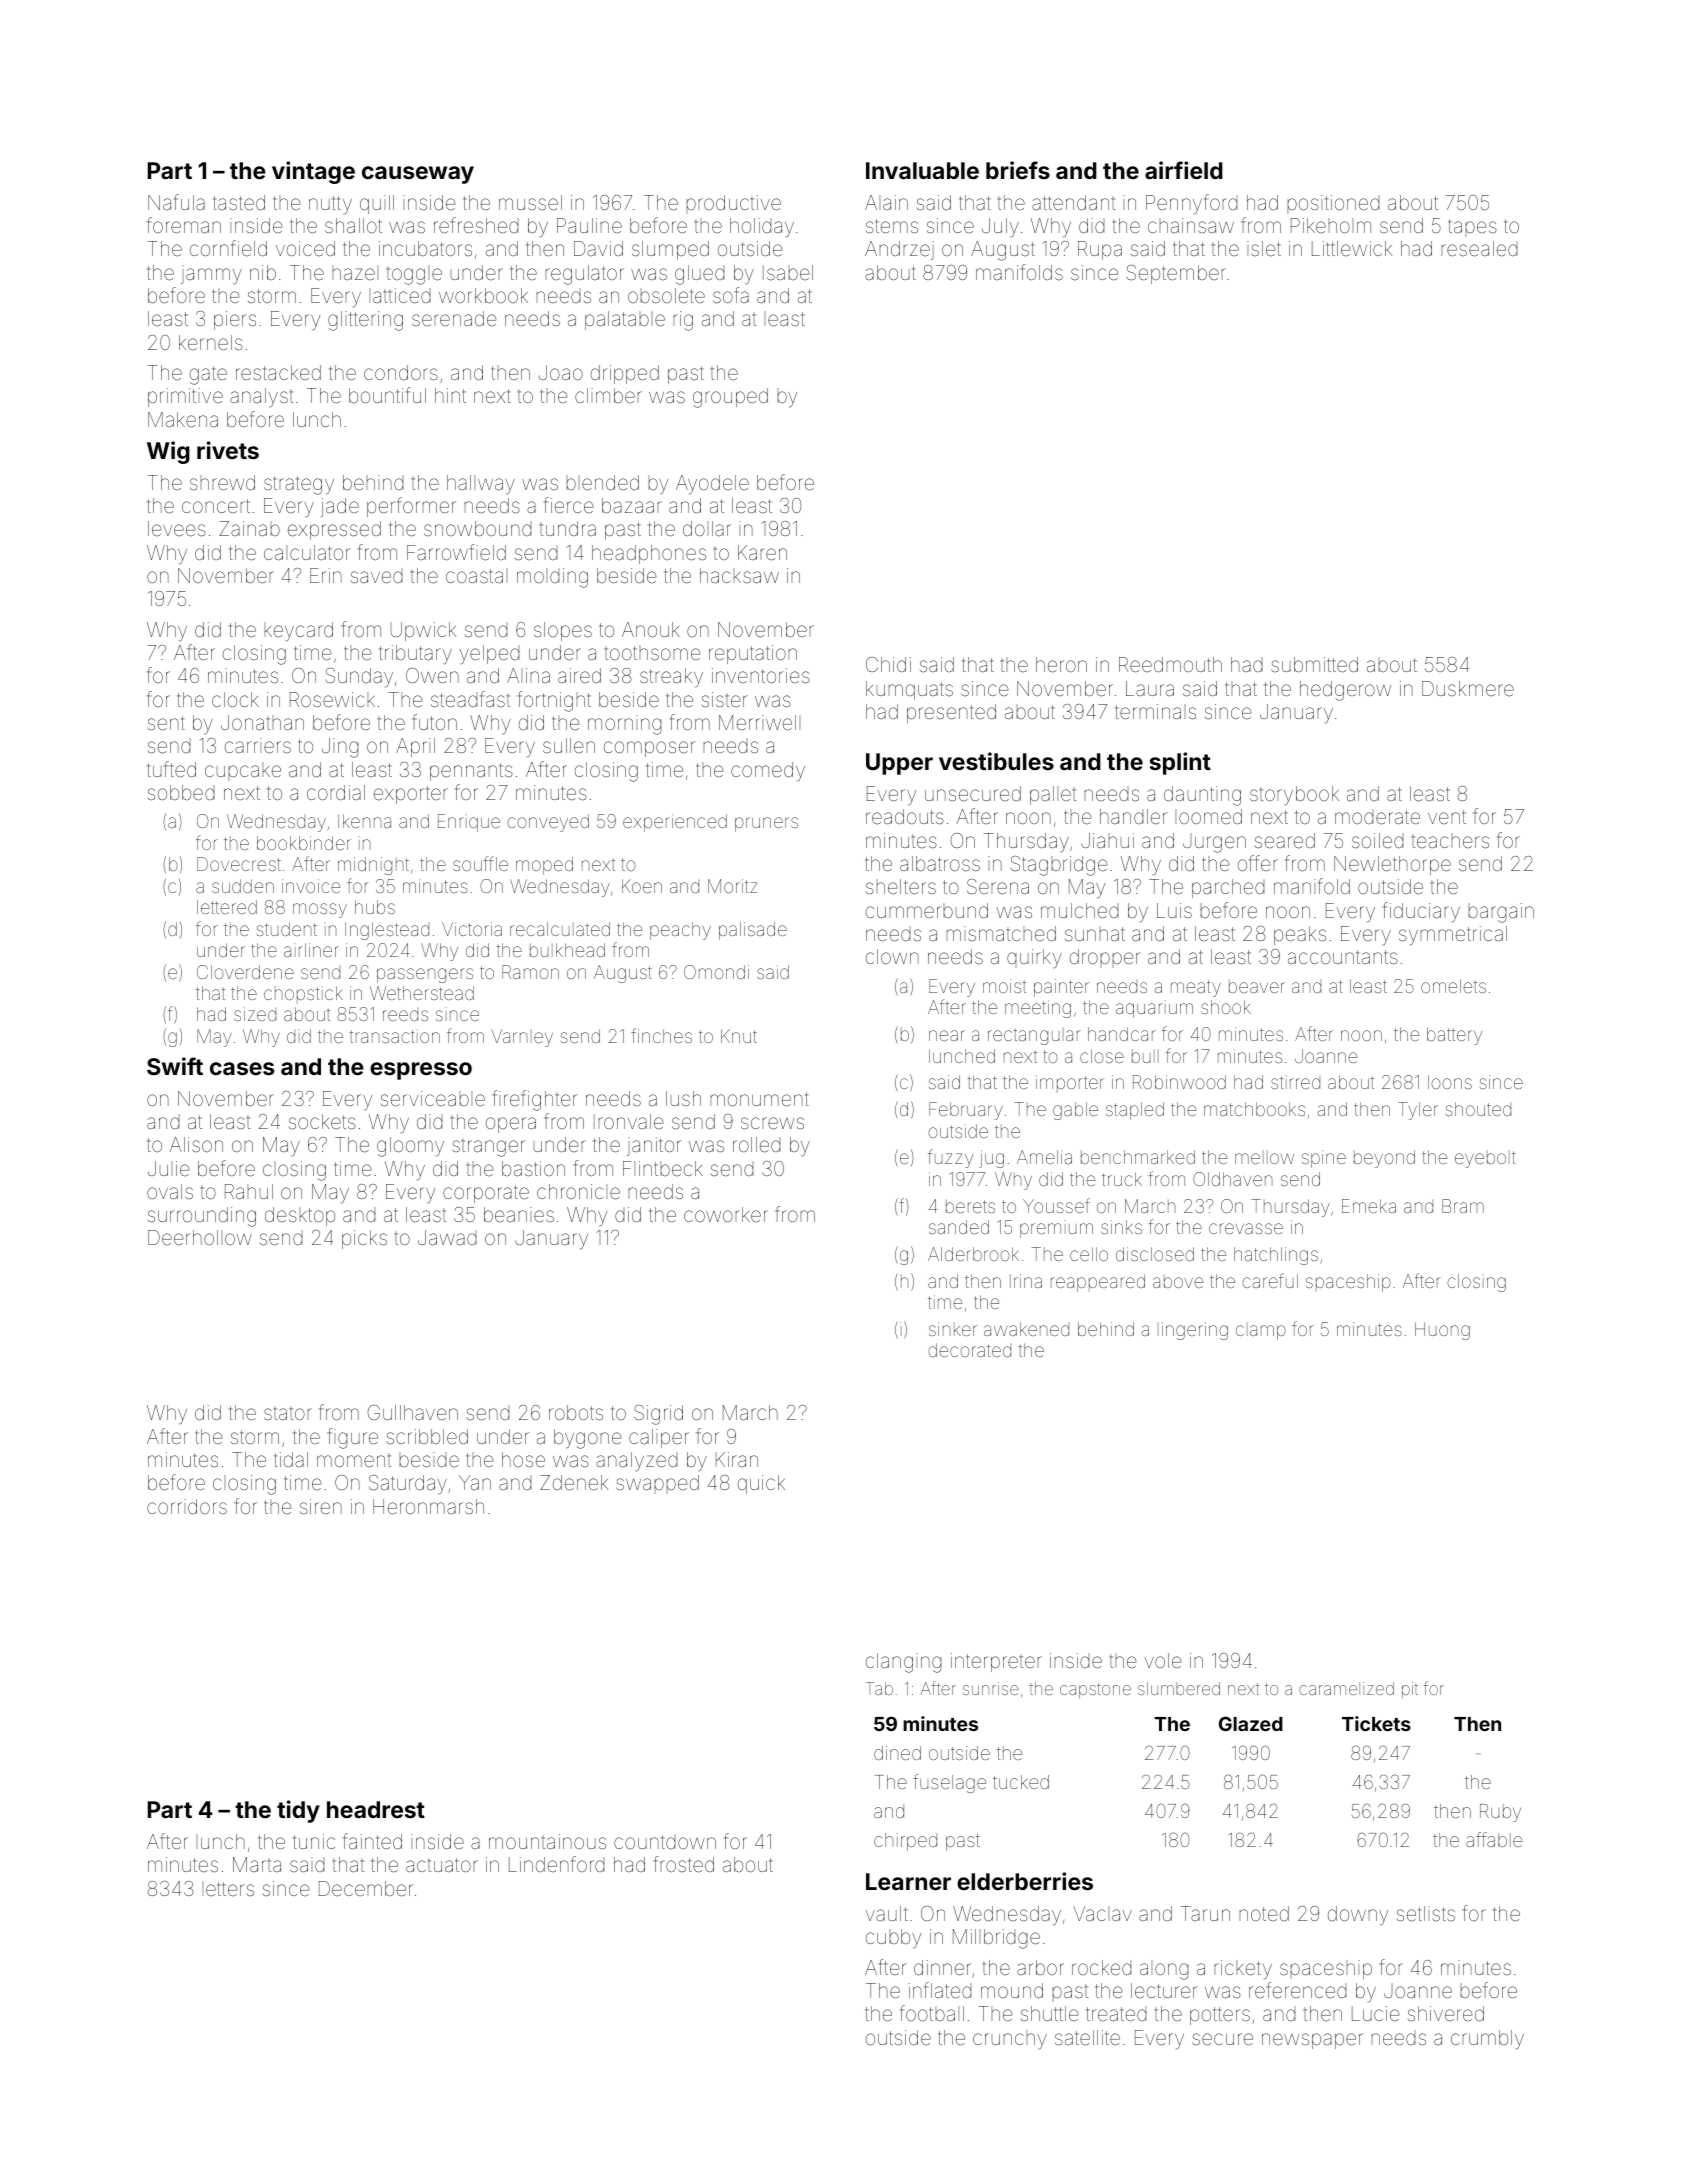 The image size is (1683, 2178). What do you see at coordinates (211, 274) in the screenshot?
I see `jammy` at bounding box center [211, 274].
